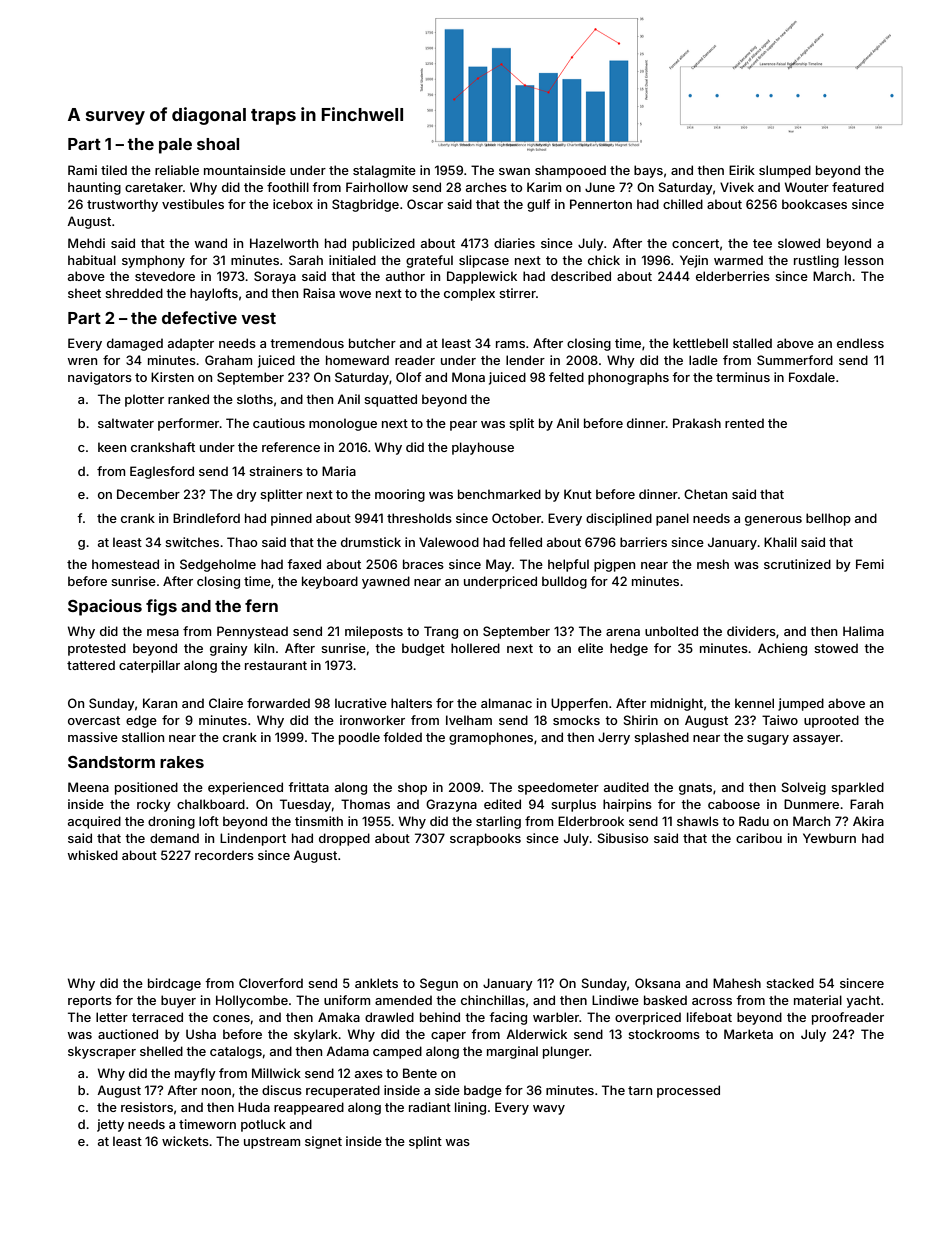 The height and width of the image is (1233, 952). What do you see at coordinates (412, 788) in the image?
I see `shop` at bounding box center [412, 788].
